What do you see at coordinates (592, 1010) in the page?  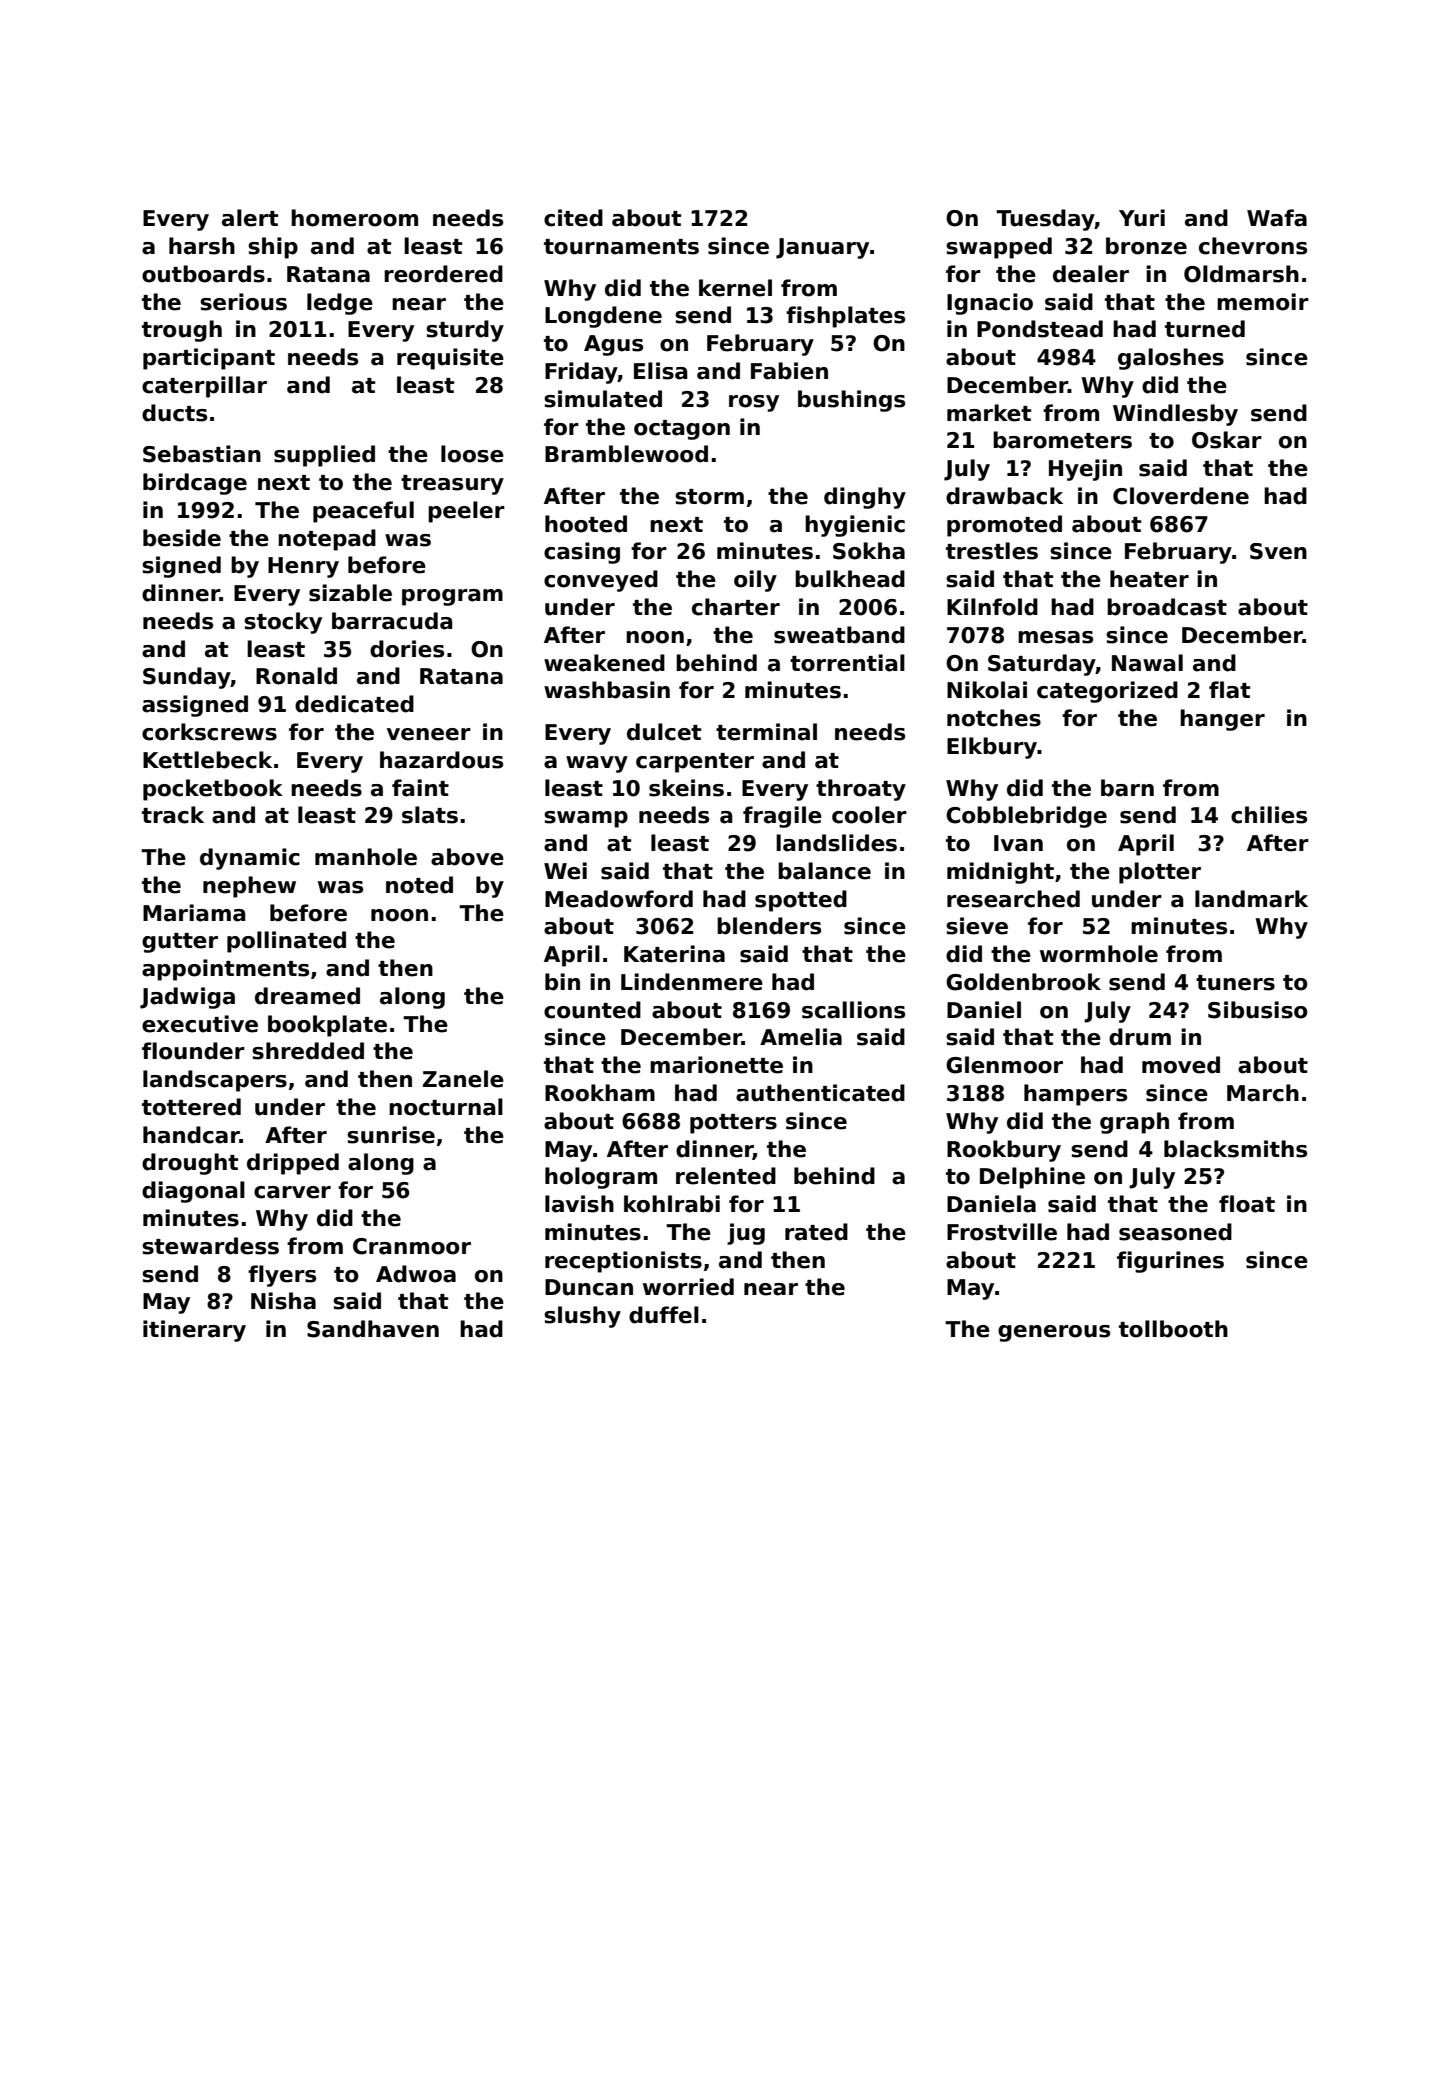 I see `counted` at bounding box center [592, 1010].
